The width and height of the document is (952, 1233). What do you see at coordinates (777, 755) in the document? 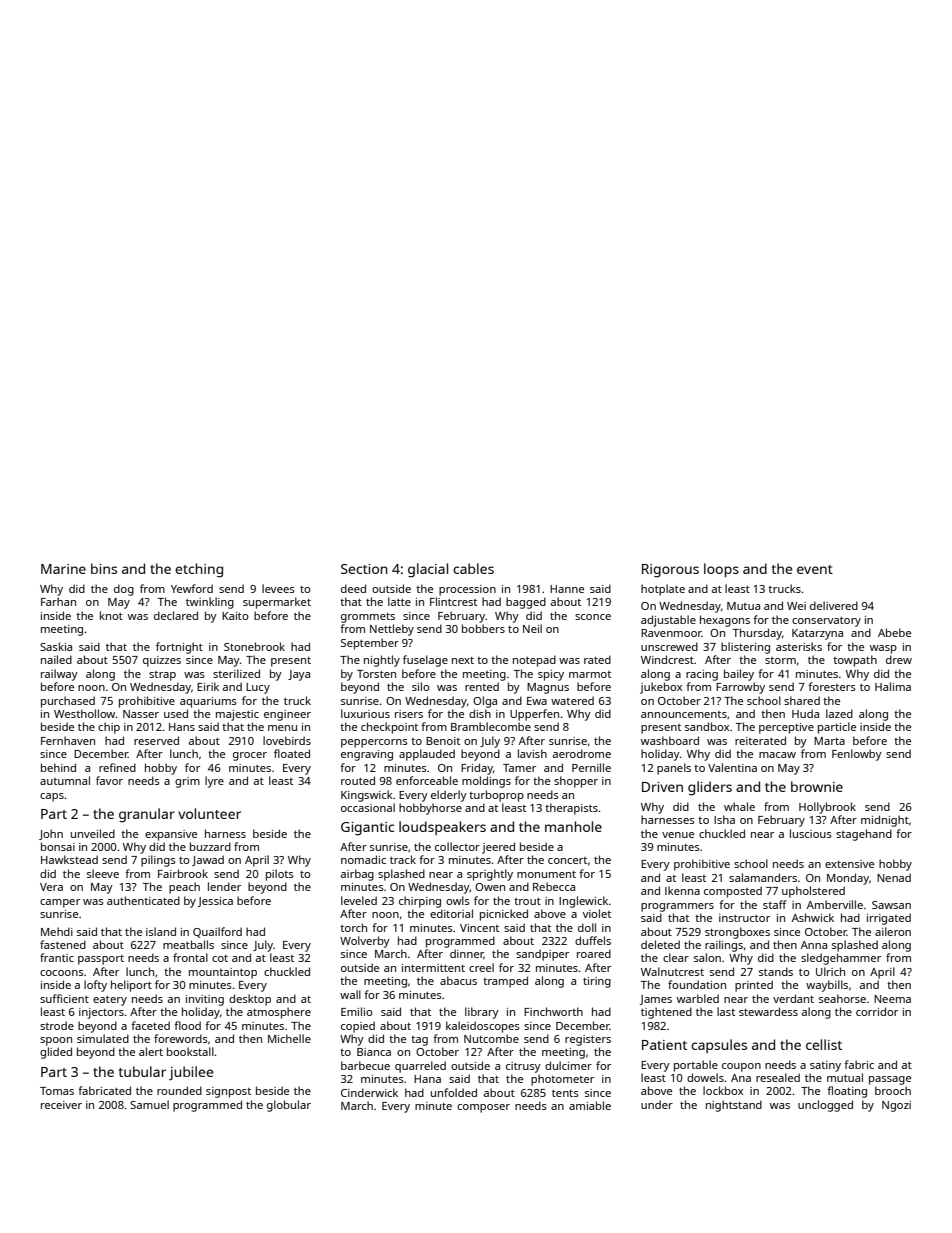
I see `macaw` at bounding box center [777, 755].
